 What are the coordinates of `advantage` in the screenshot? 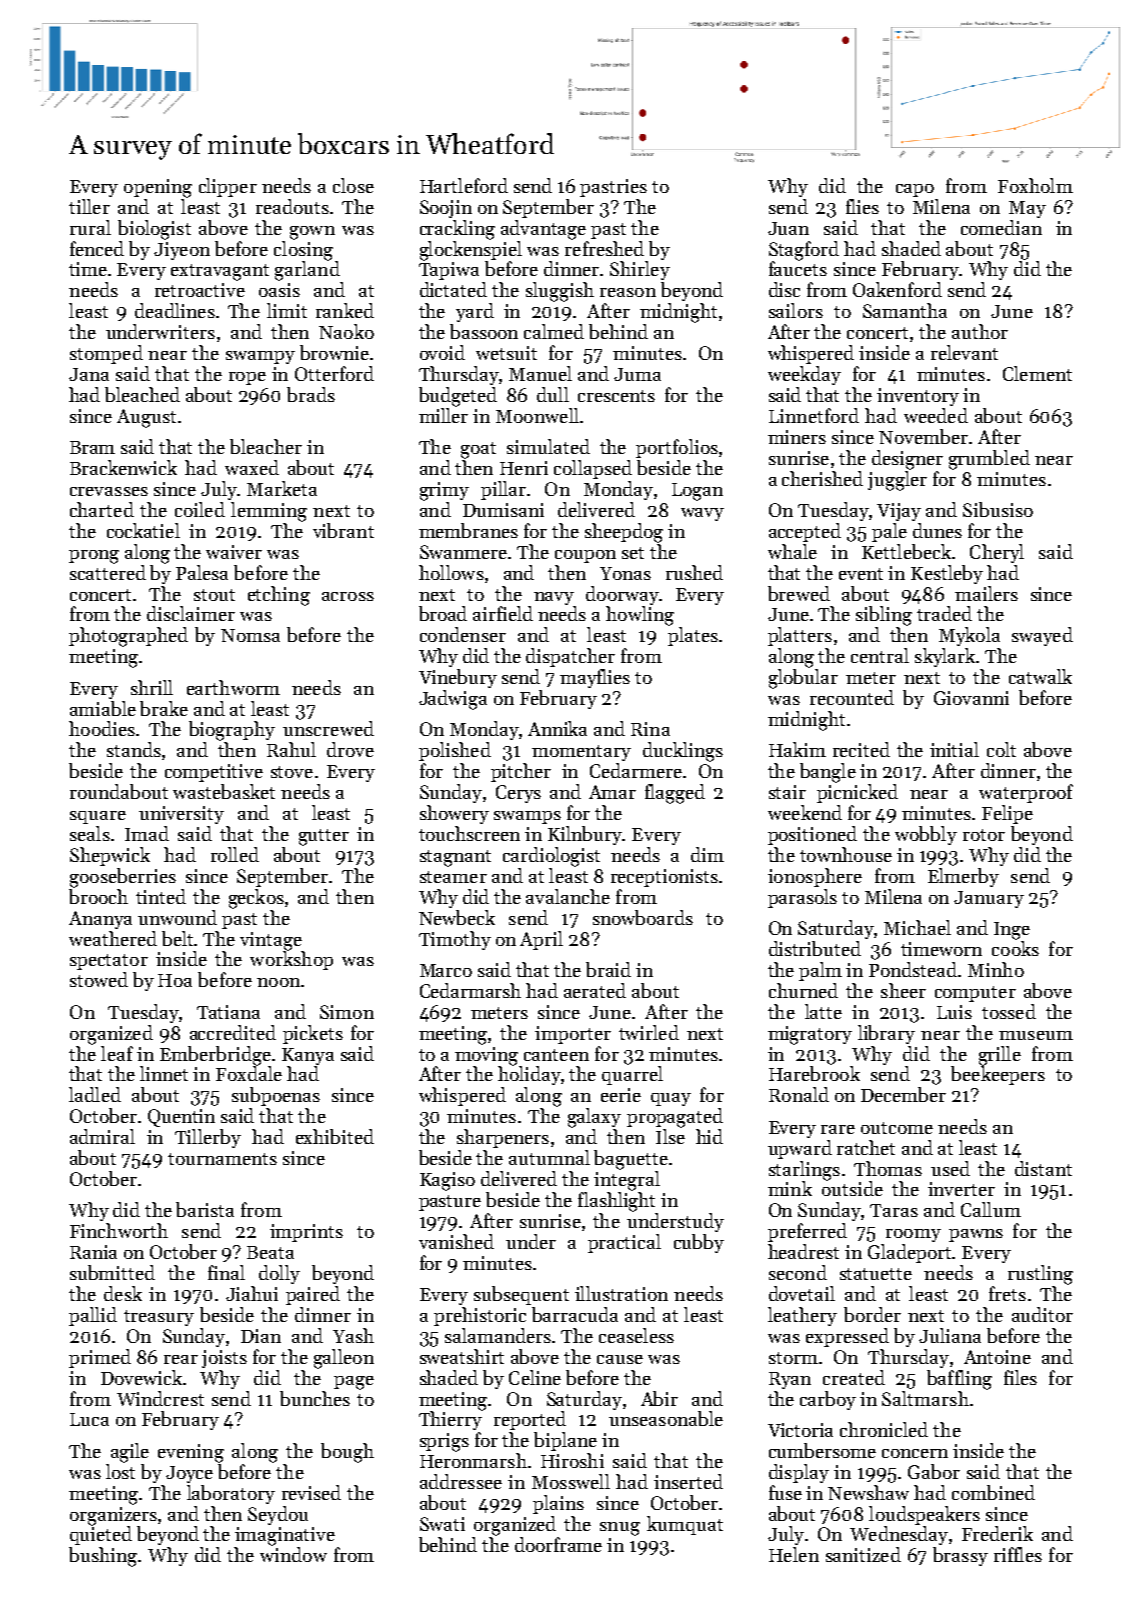 It's located at (543, 230).
